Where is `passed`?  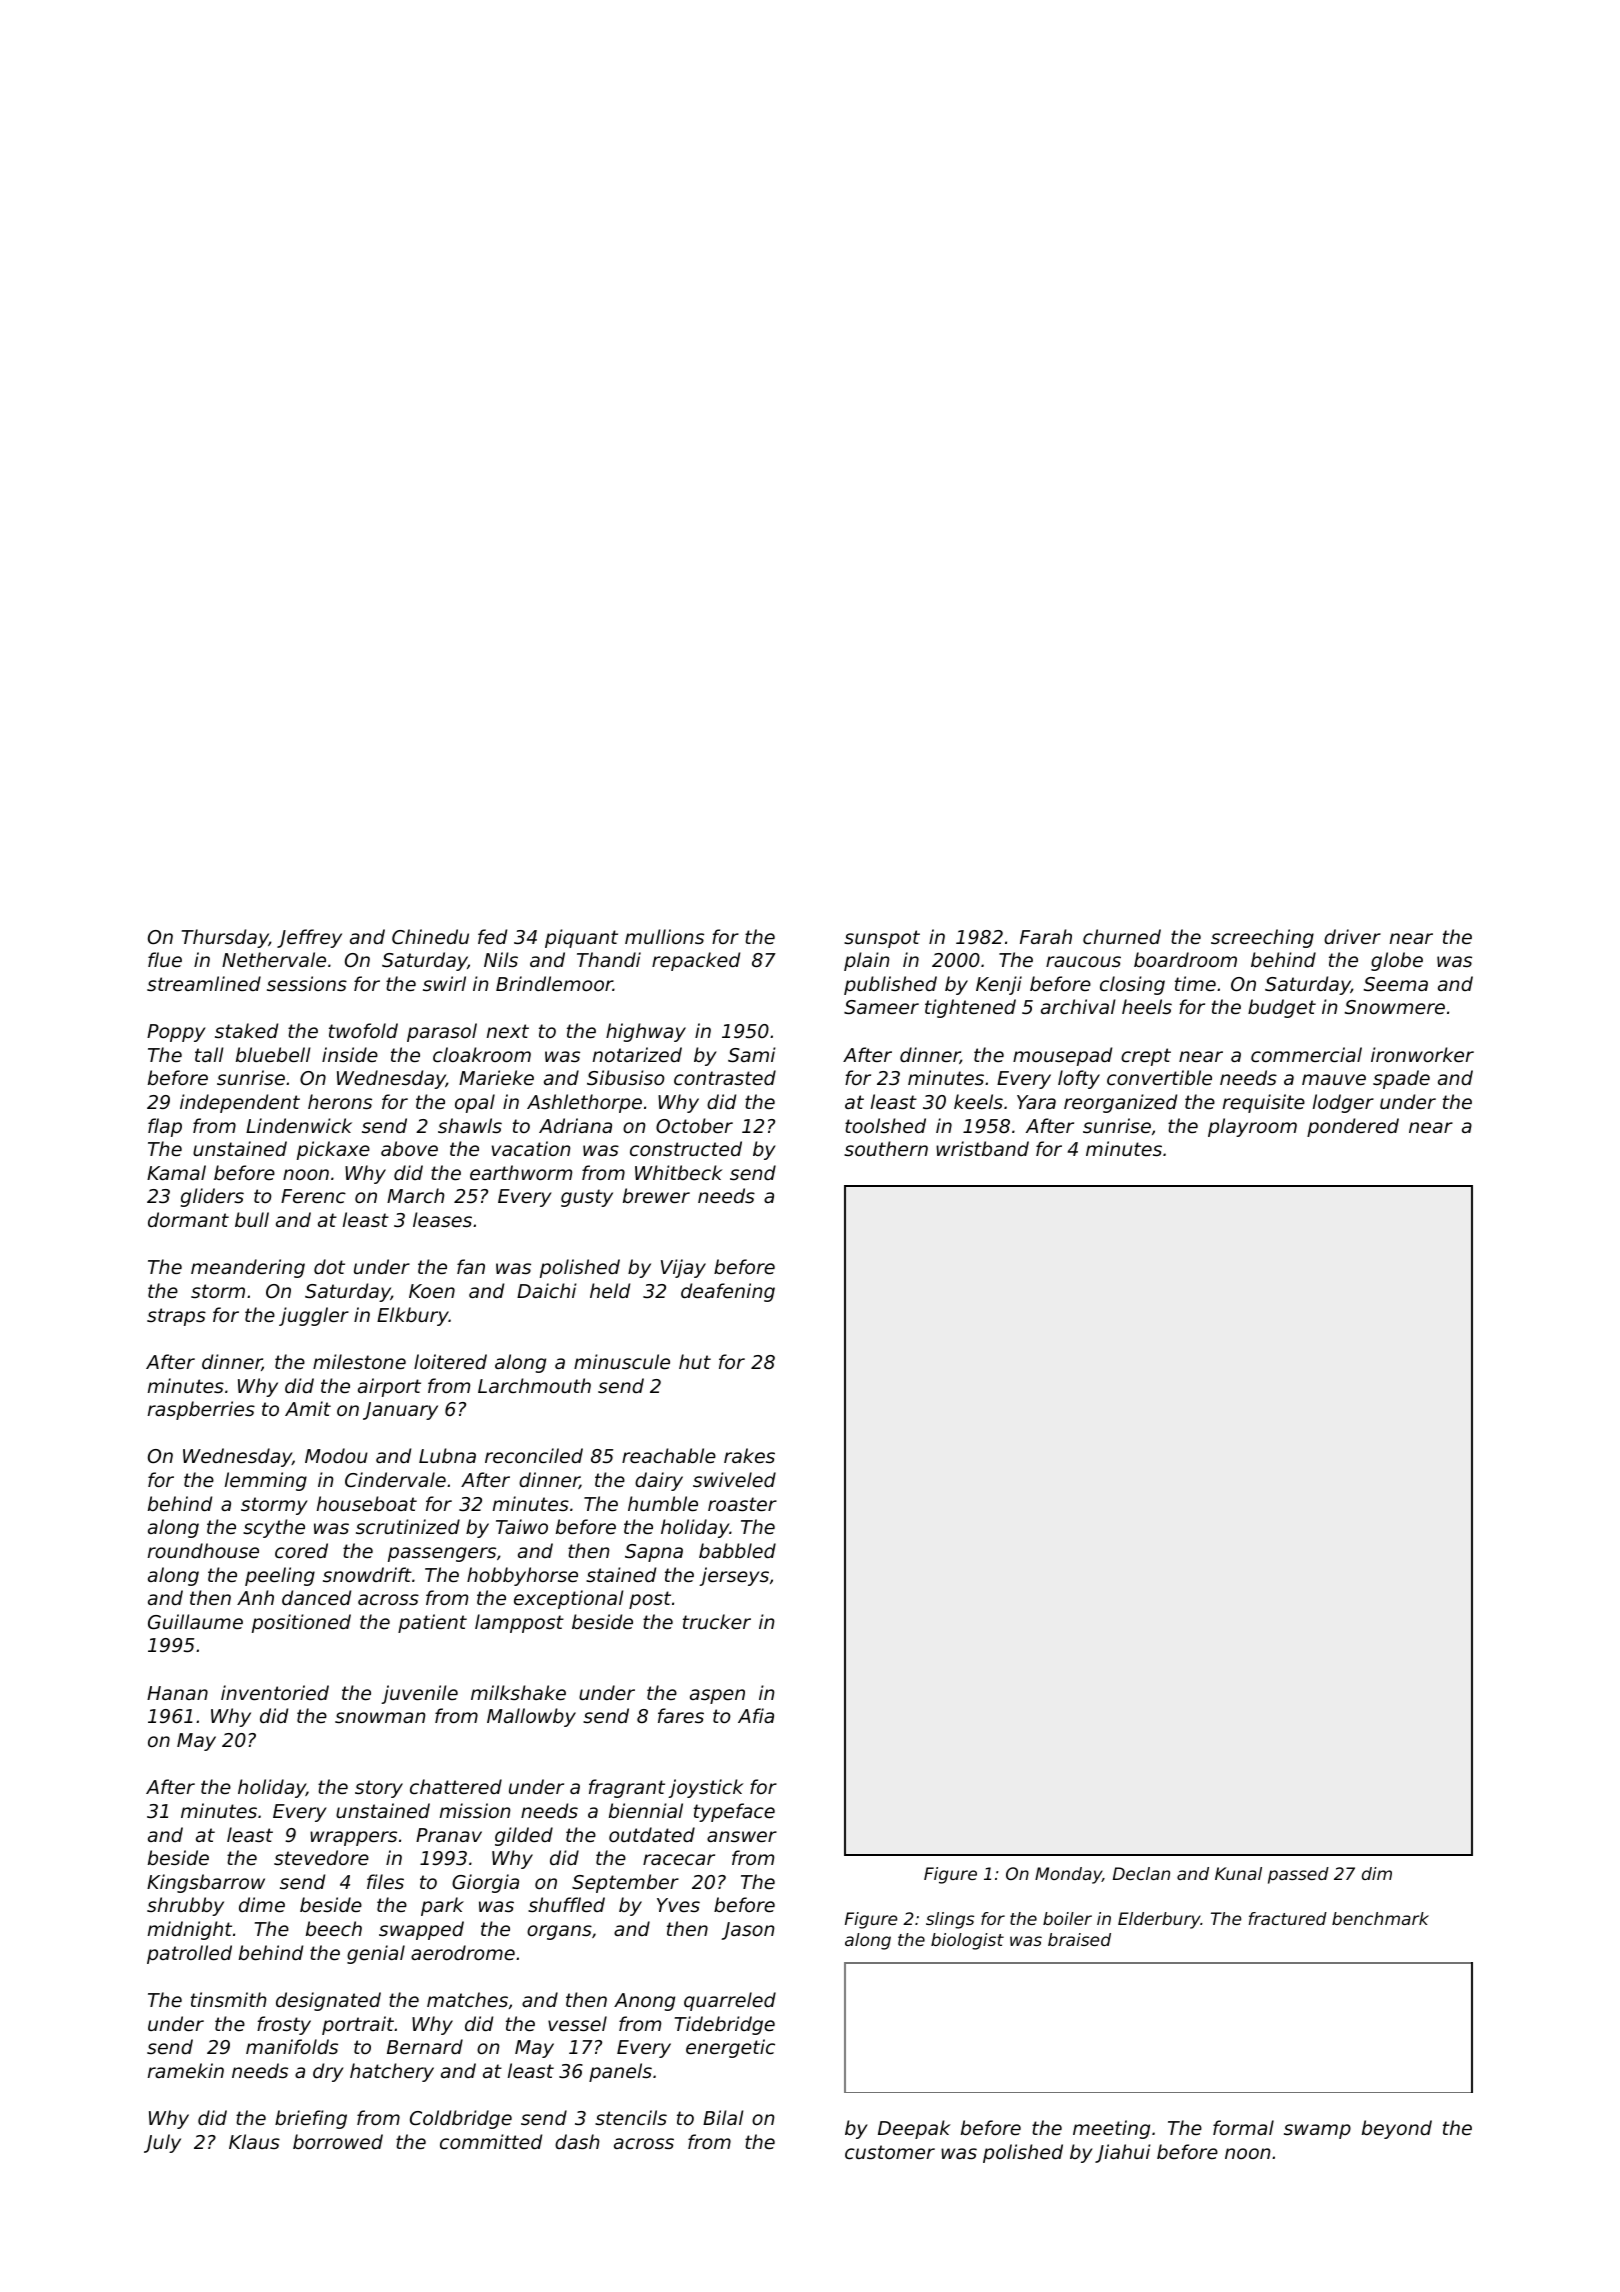 passed is located at coordinates (1298, 1875).
